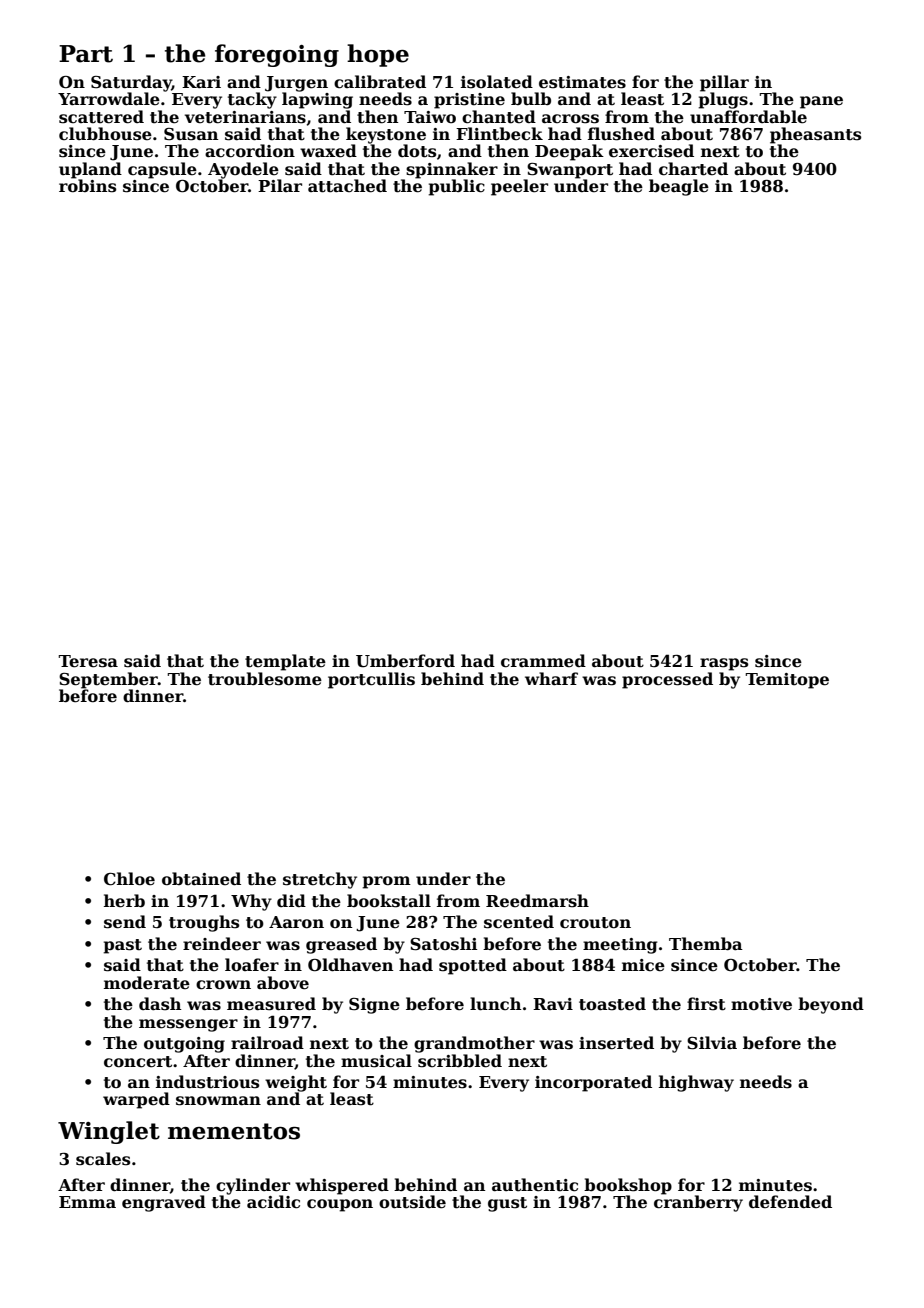 Image resolution: width=924 pixels, height=1308 pixels. Describe the element at coordinates (474, 1044) in the page. I see `grandmother` at that location.
